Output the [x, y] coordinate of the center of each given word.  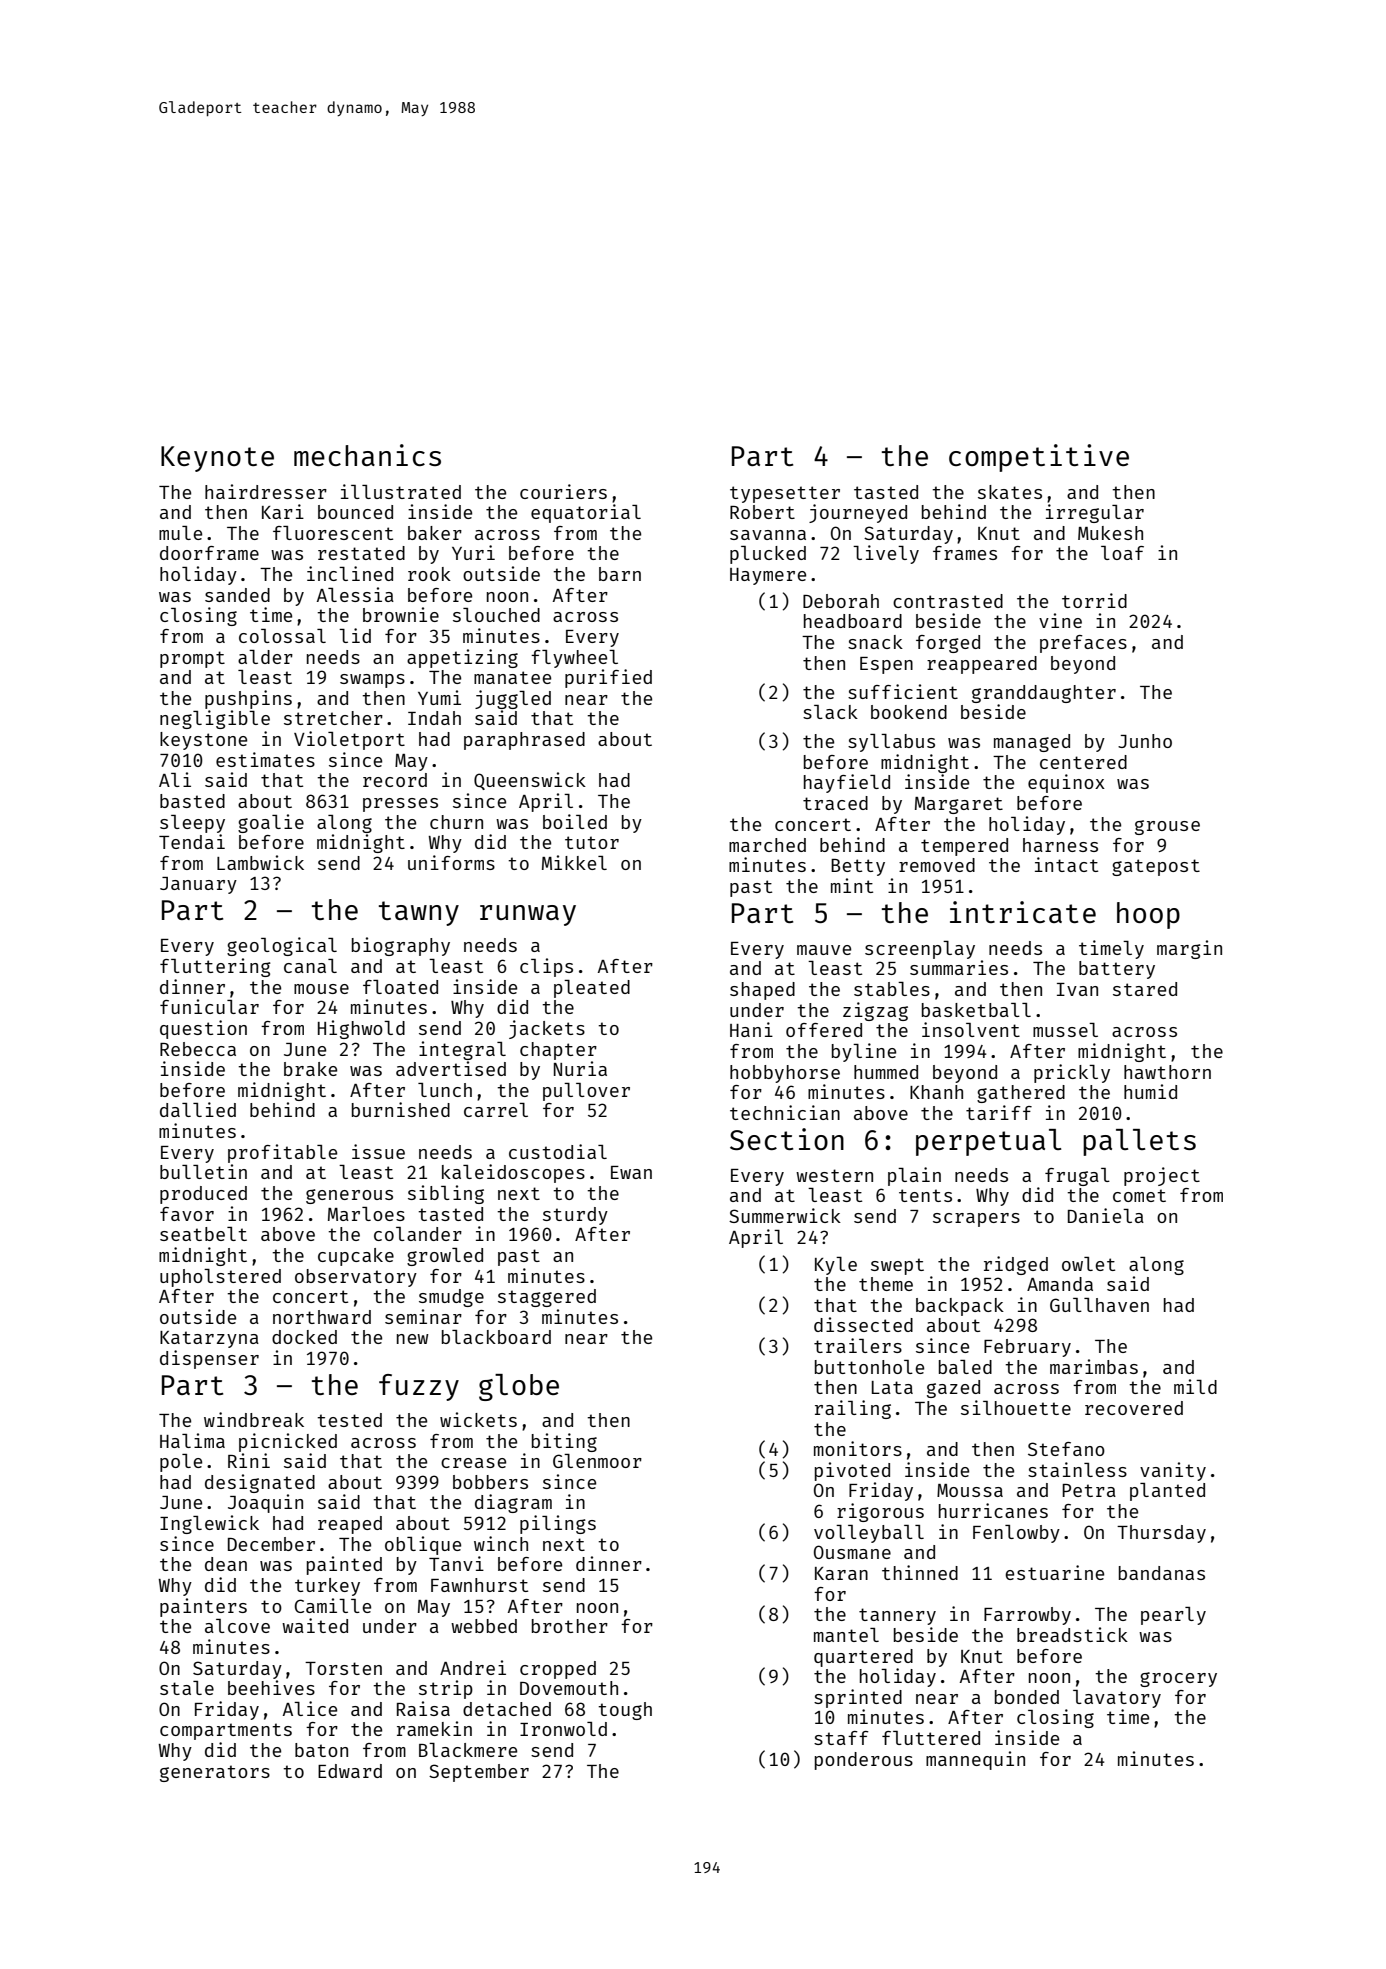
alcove [237, 1626]
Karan [841, 1573]
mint [852, 885]
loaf [1122, 553]
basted [192, 801]
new [413, 1339]
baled [965, 1367]
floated [400, 987]
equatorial [586, 513]
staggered [547, 1298]
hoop [1148, 915]
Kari [283, 511]
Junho [1145, 741]
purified [608, 678]
